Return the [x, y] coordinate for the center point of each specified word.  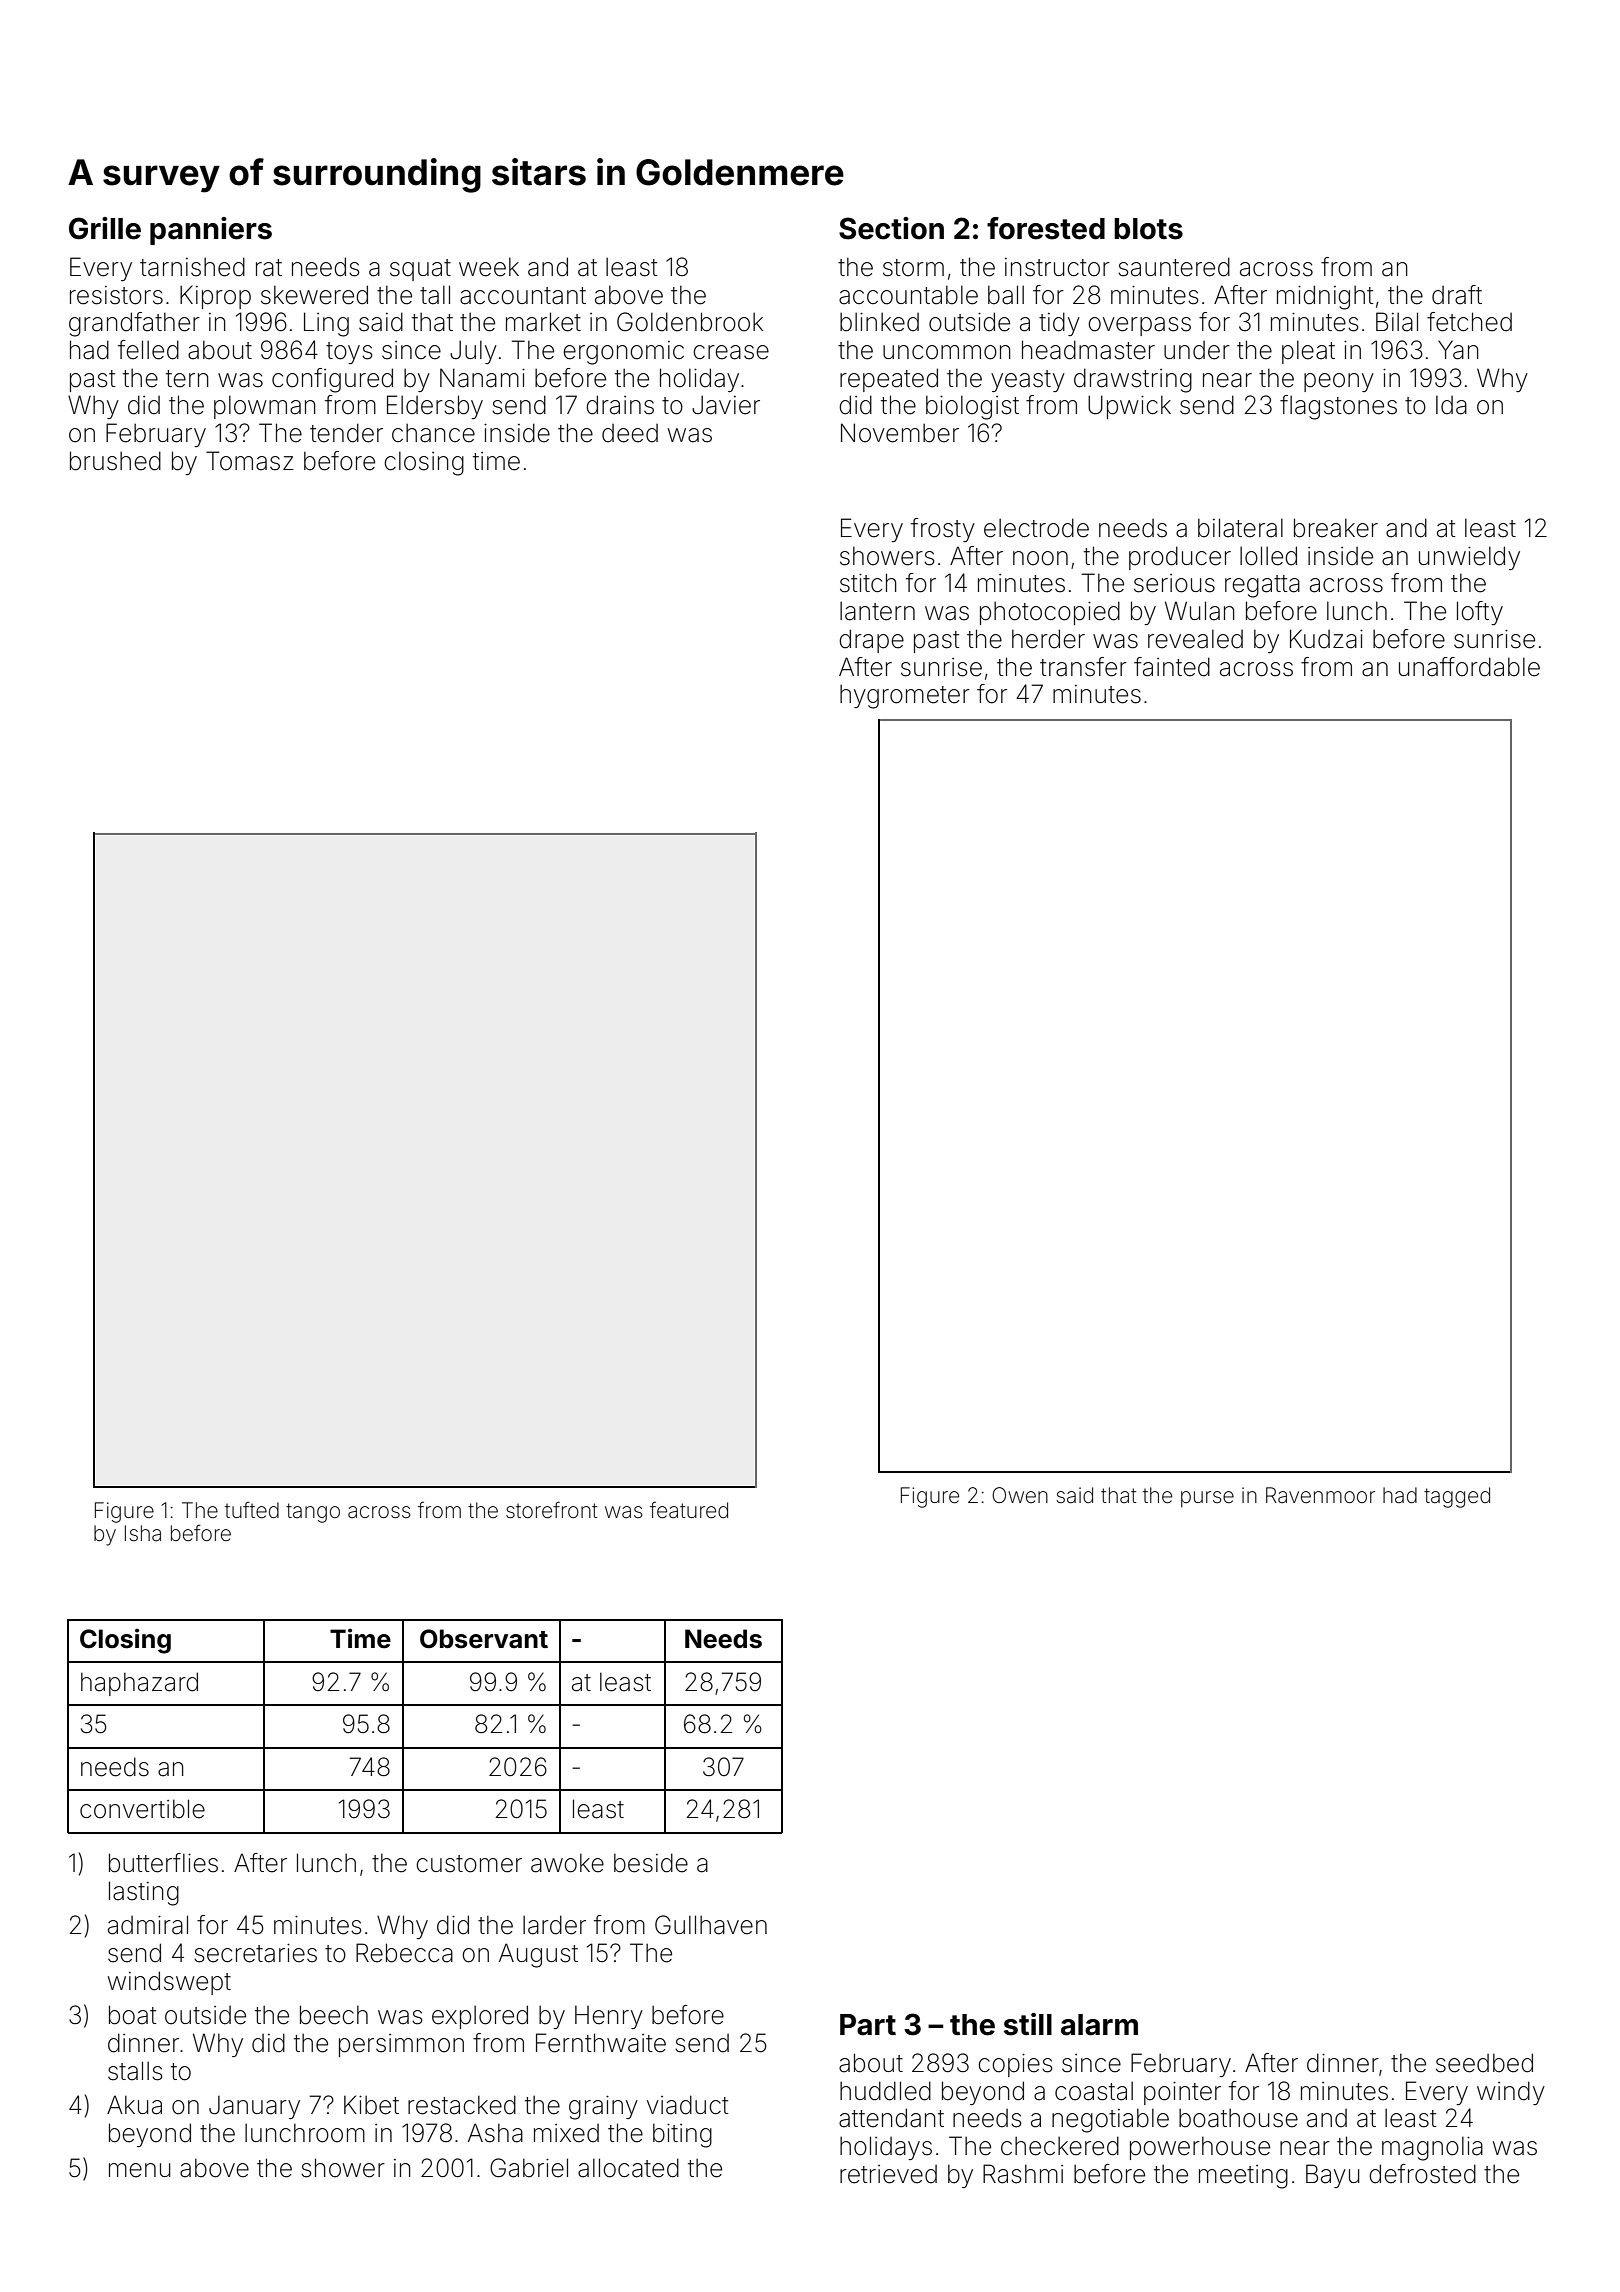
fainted [1172, 667]
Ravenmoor [1320, 1495]
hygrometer [905, 696]
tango [313, 1513]
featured [689, 1510]
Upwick [1129, 407]
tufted [252, 1509]
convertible [142, 1809]
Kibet [371, 2105]
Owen [1020, 1495]
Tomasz [250, 461]
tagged [1457, 1497]
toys [349, 353]
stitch [868, 583]
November [900, 433]
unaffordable [1469, 667]
